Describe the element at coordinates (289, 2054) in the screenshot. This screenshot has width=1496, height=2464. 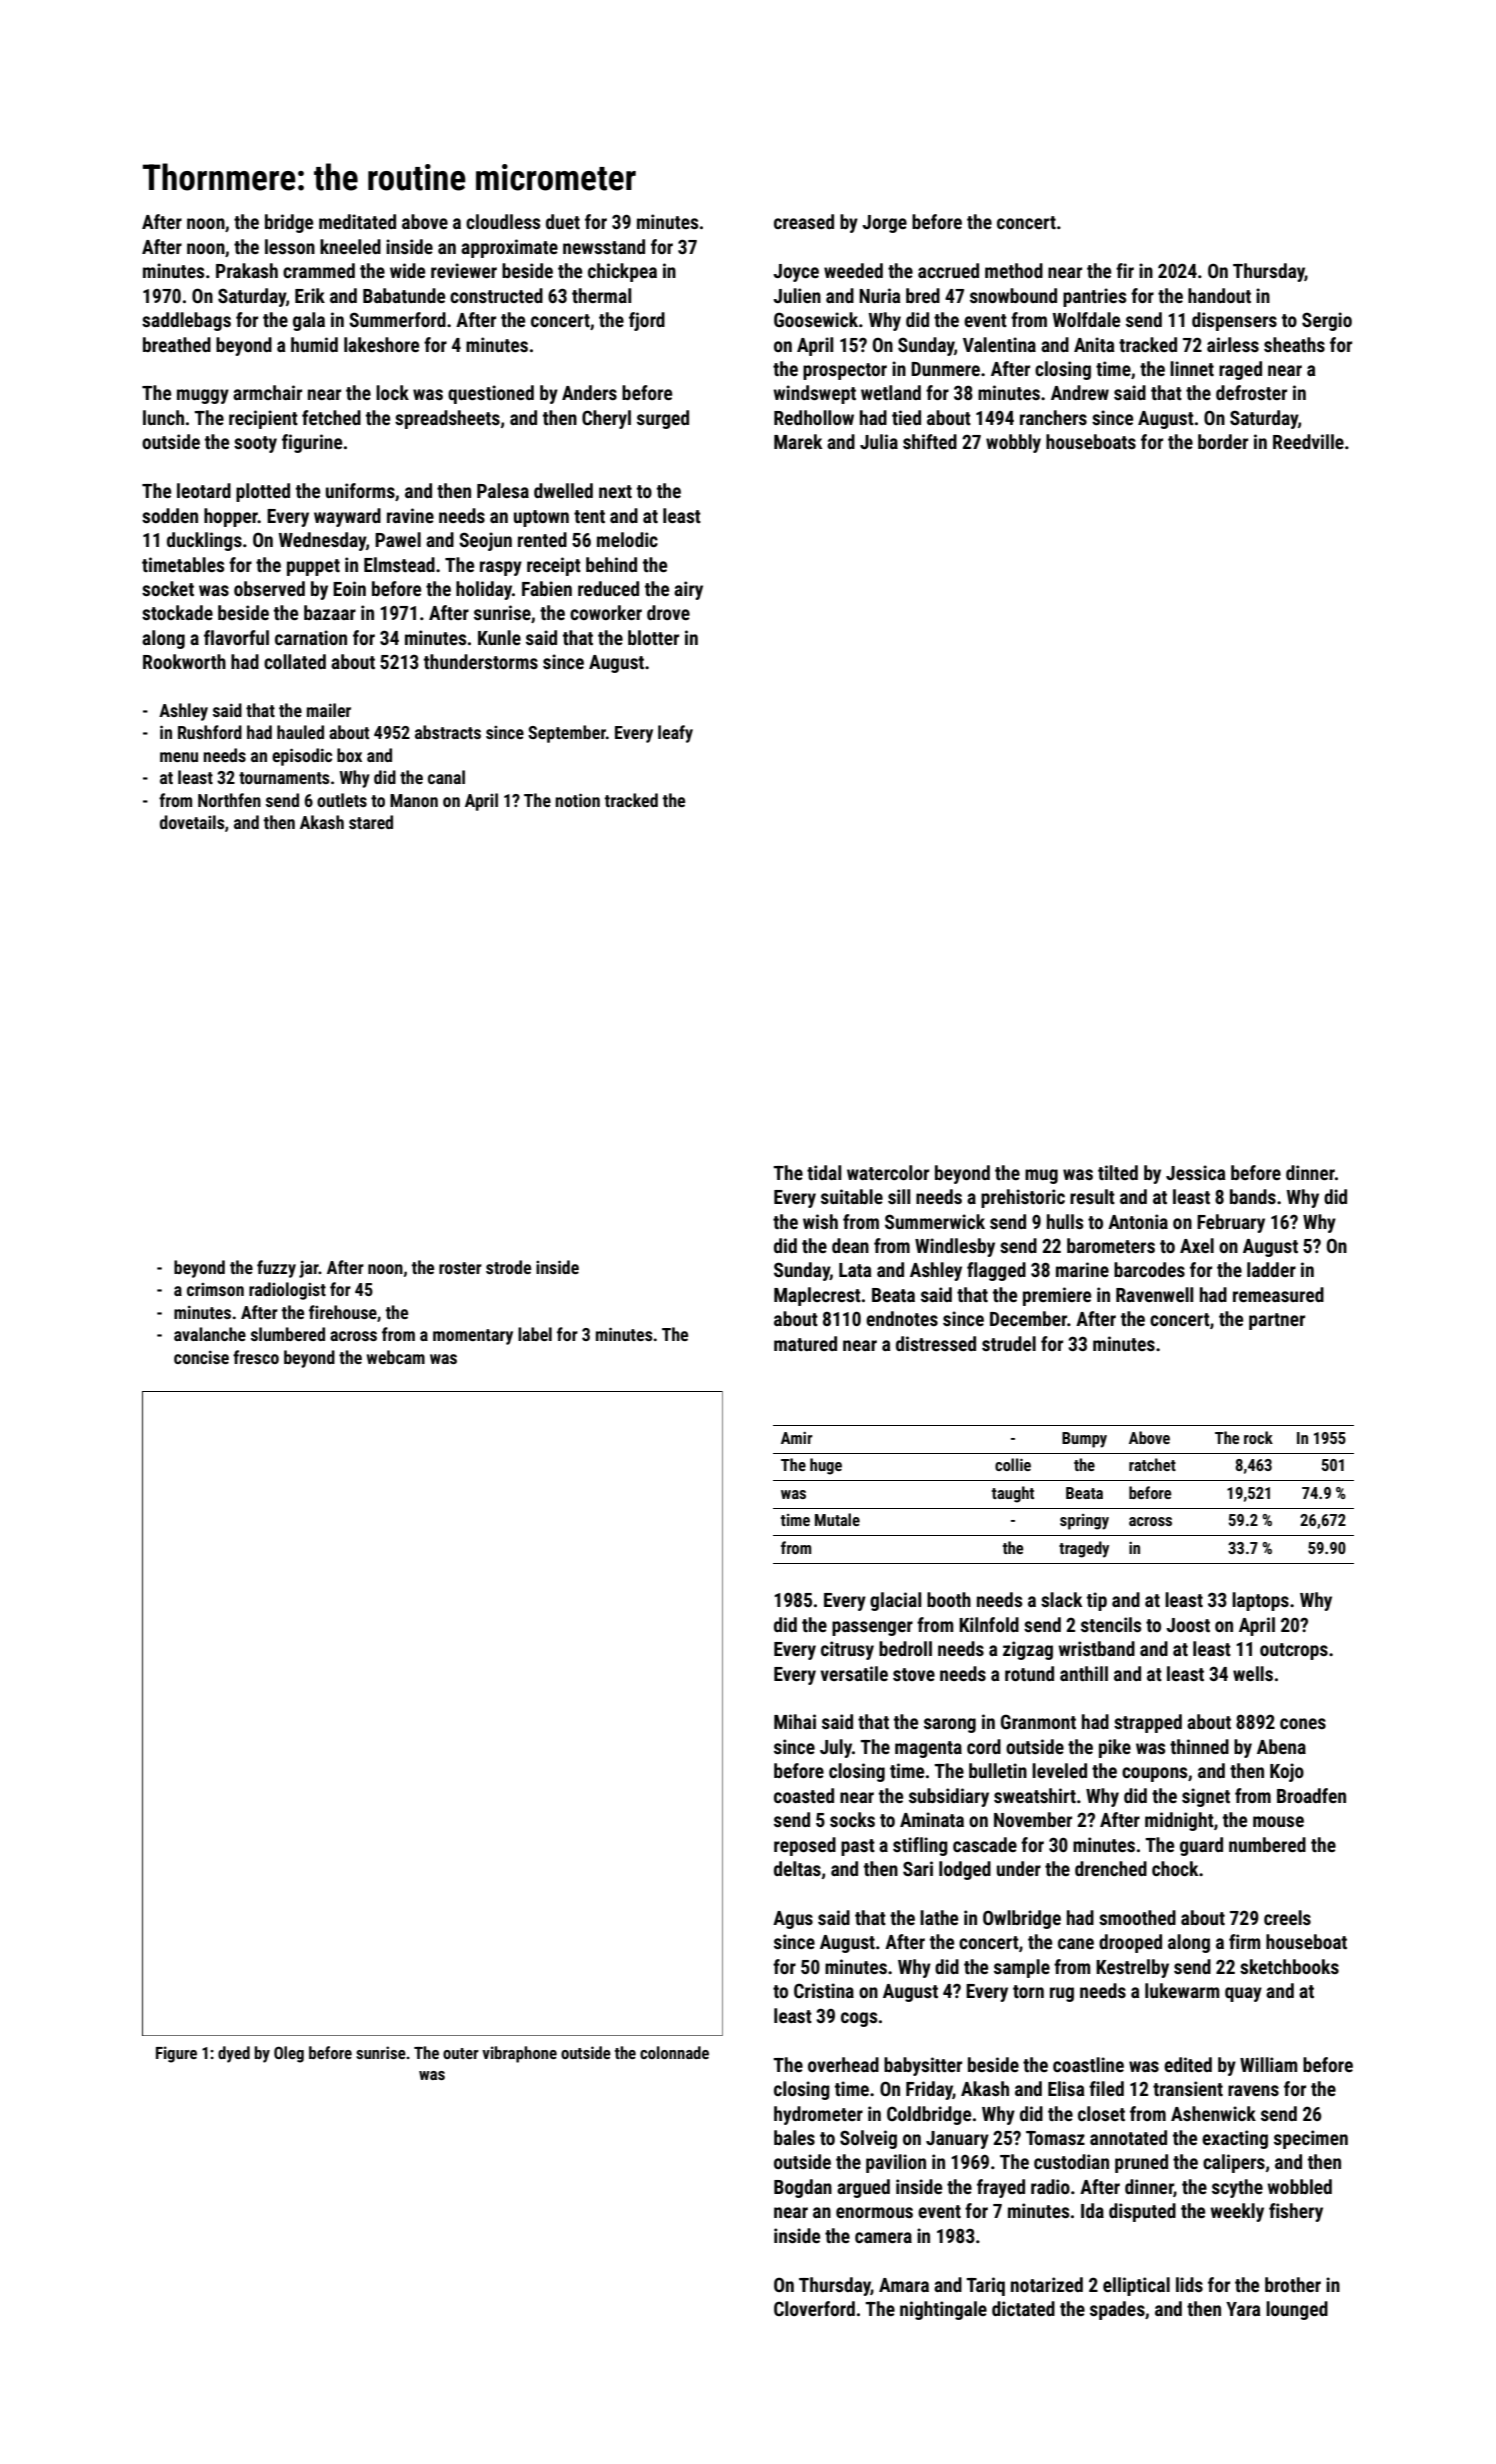
I see `Oleg` at that location.
